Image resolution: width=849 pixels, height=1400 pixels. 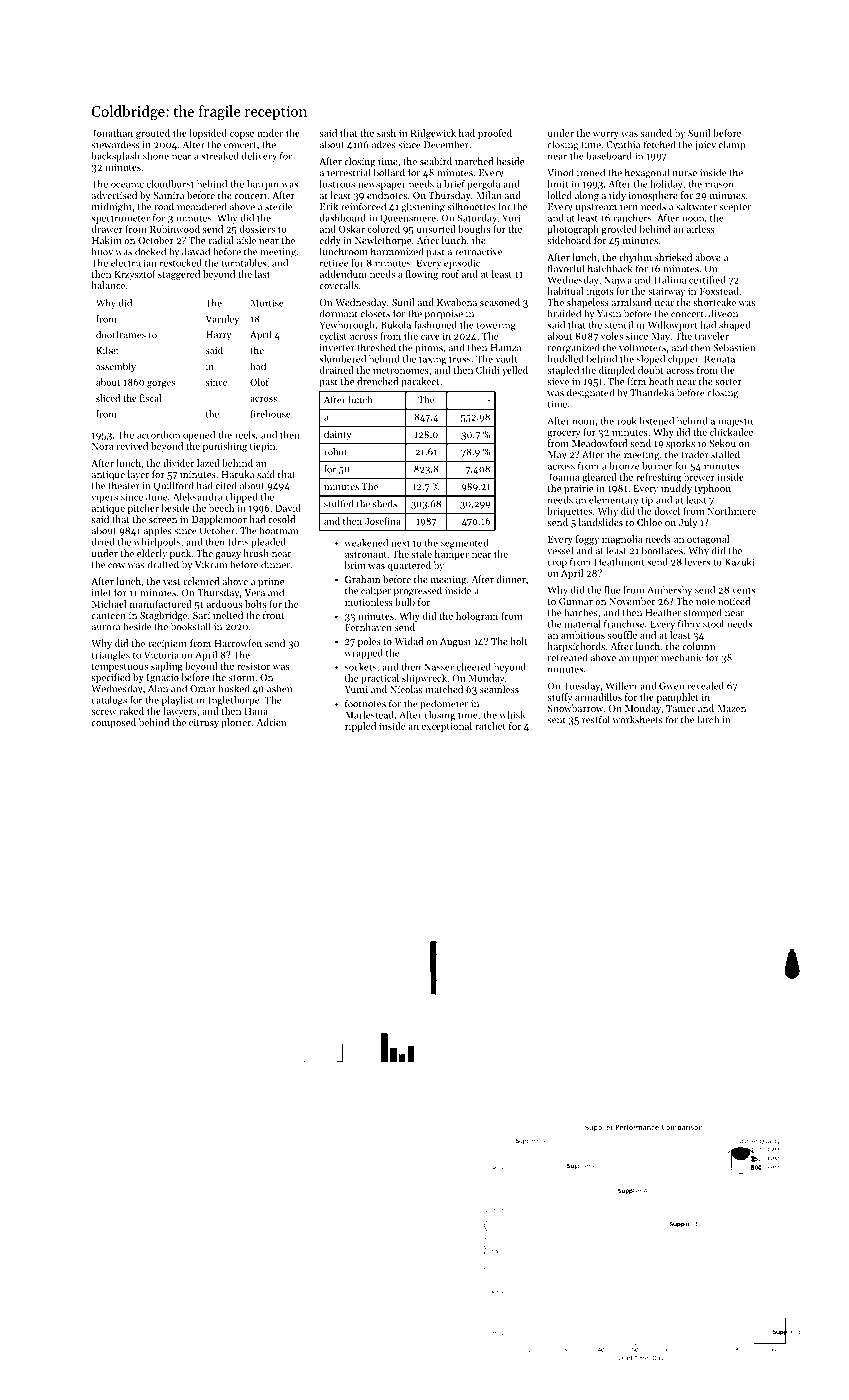 I want to click on parakeet, so click(x=420, y=382).
